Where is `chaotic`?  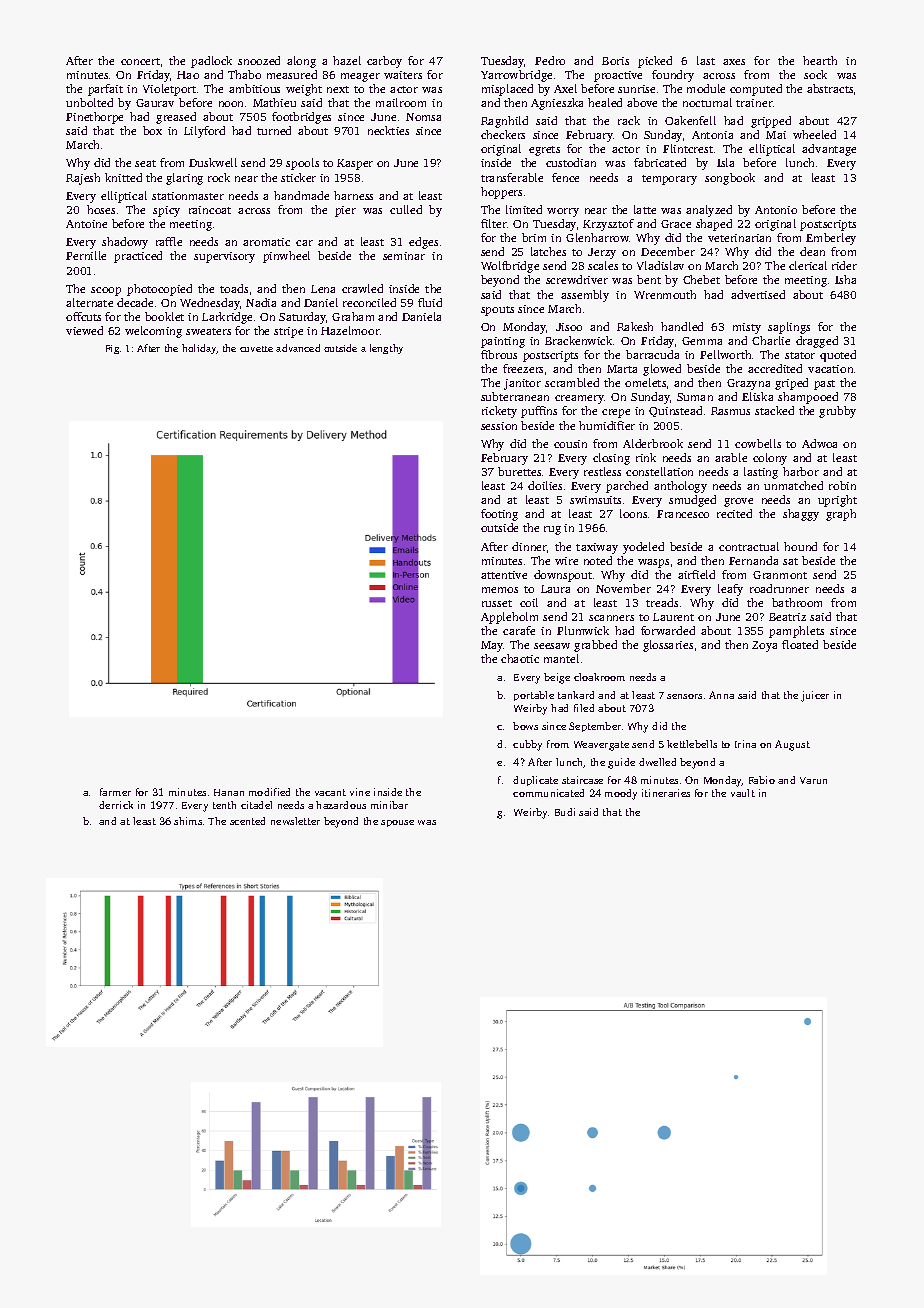
chaotic is located at coordinates (520, 658).
